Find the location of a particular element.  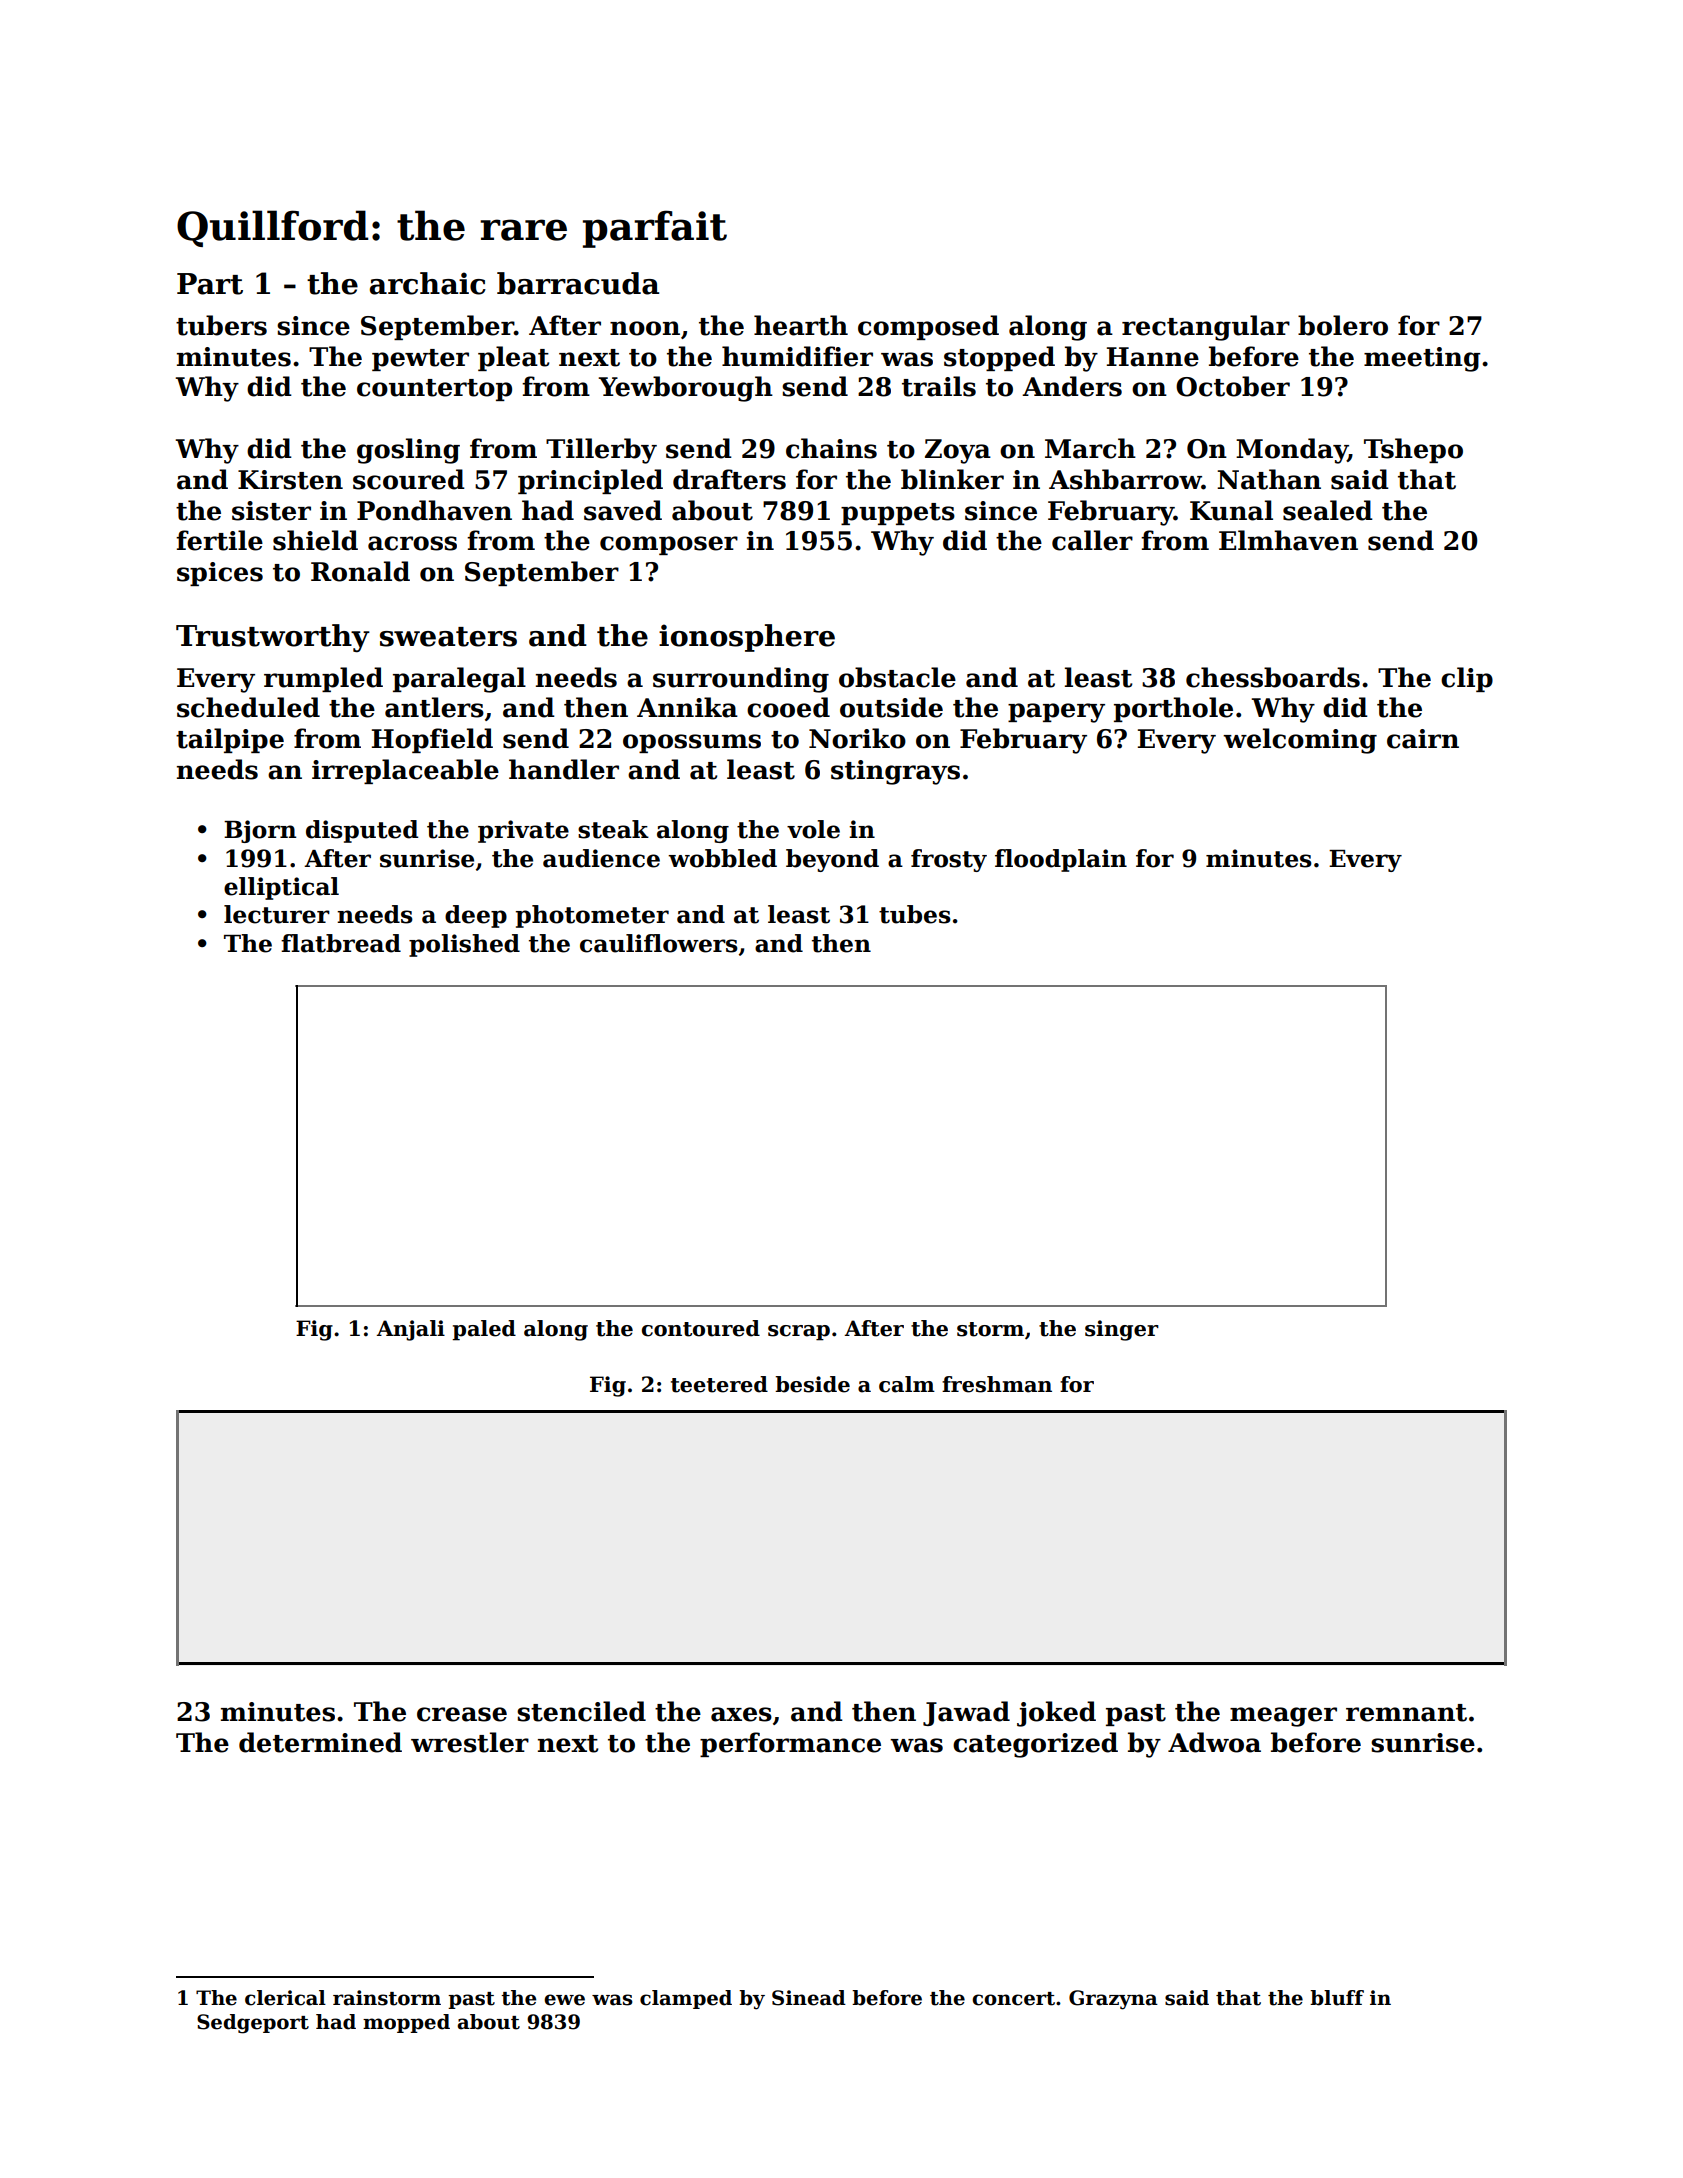

meeting is located at coordinates (1422, 359).
